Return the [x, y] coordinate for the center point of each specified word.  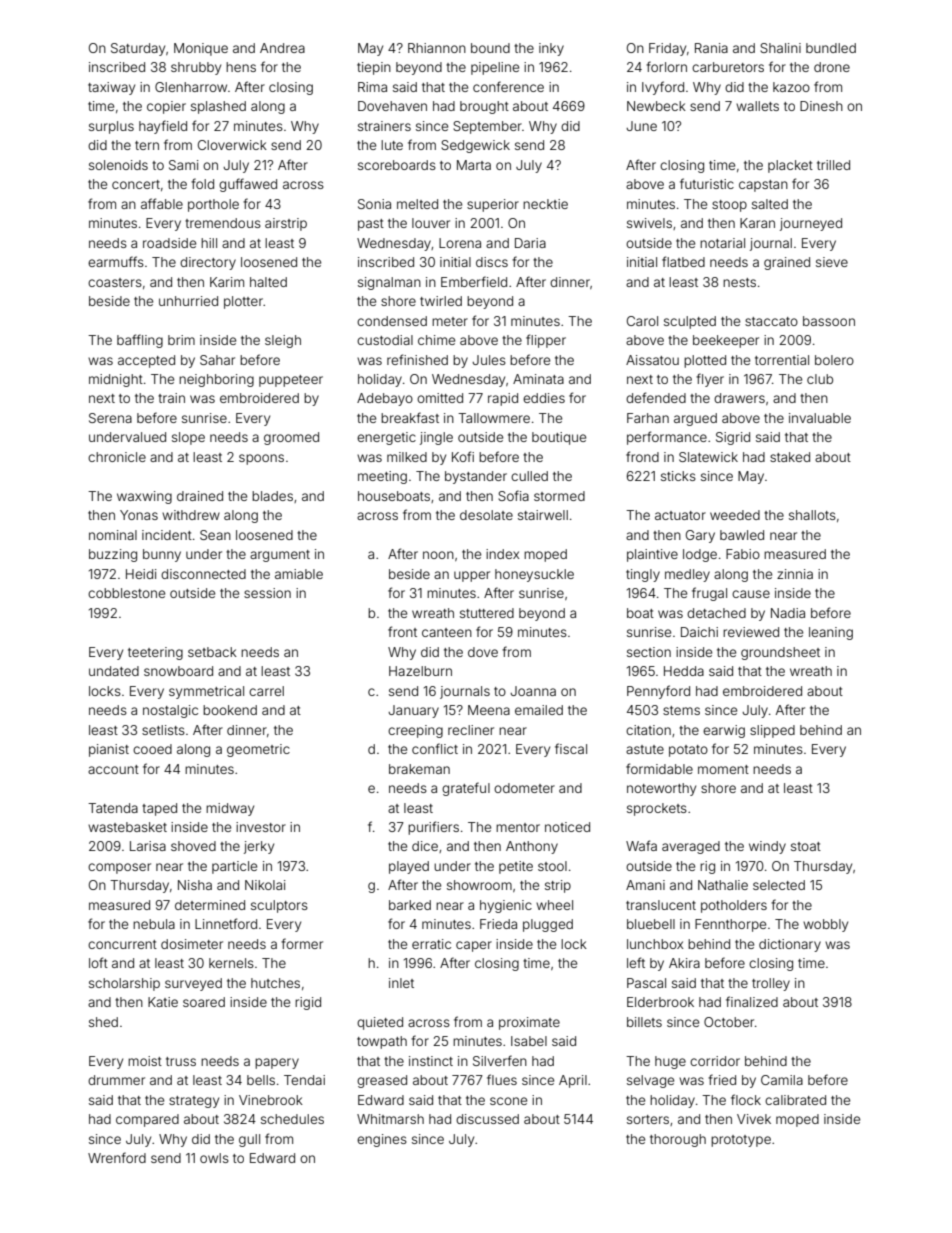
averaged [691, 847]
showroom [479, 885]
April [573, 1081]
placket [790, 166]
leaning [831, 633]
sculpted [690, 322]
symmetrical [206, 692]
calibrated [795, 1100]
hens [241, 67]
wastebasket [127, 827]
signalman [389, 283]
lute [392, 145]
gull [249, 1140]
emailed [539, 710]
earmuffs [116, 261]
